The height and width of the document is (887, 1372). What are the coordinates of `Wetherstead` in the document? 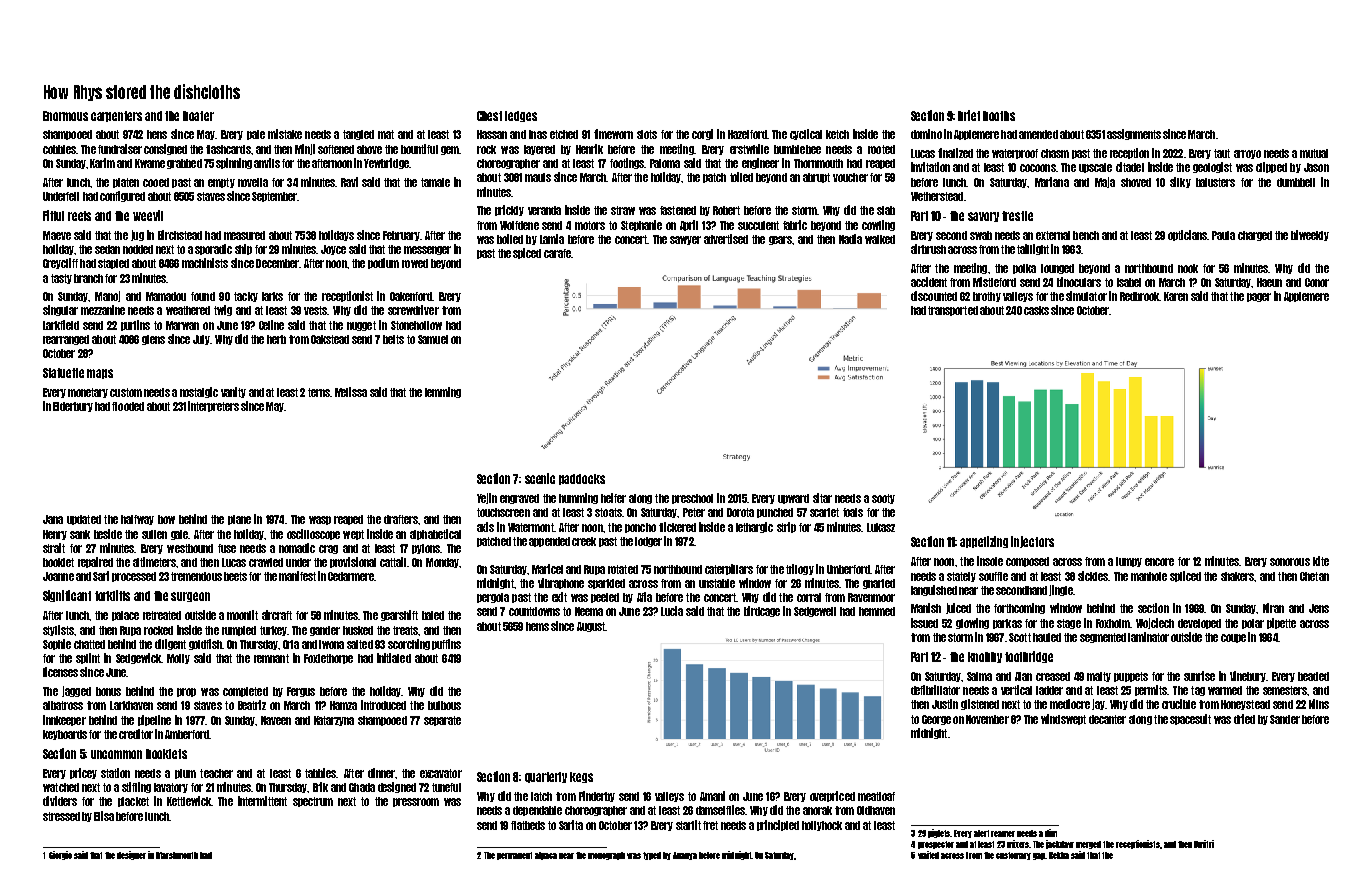 It's located at (937, 196).
